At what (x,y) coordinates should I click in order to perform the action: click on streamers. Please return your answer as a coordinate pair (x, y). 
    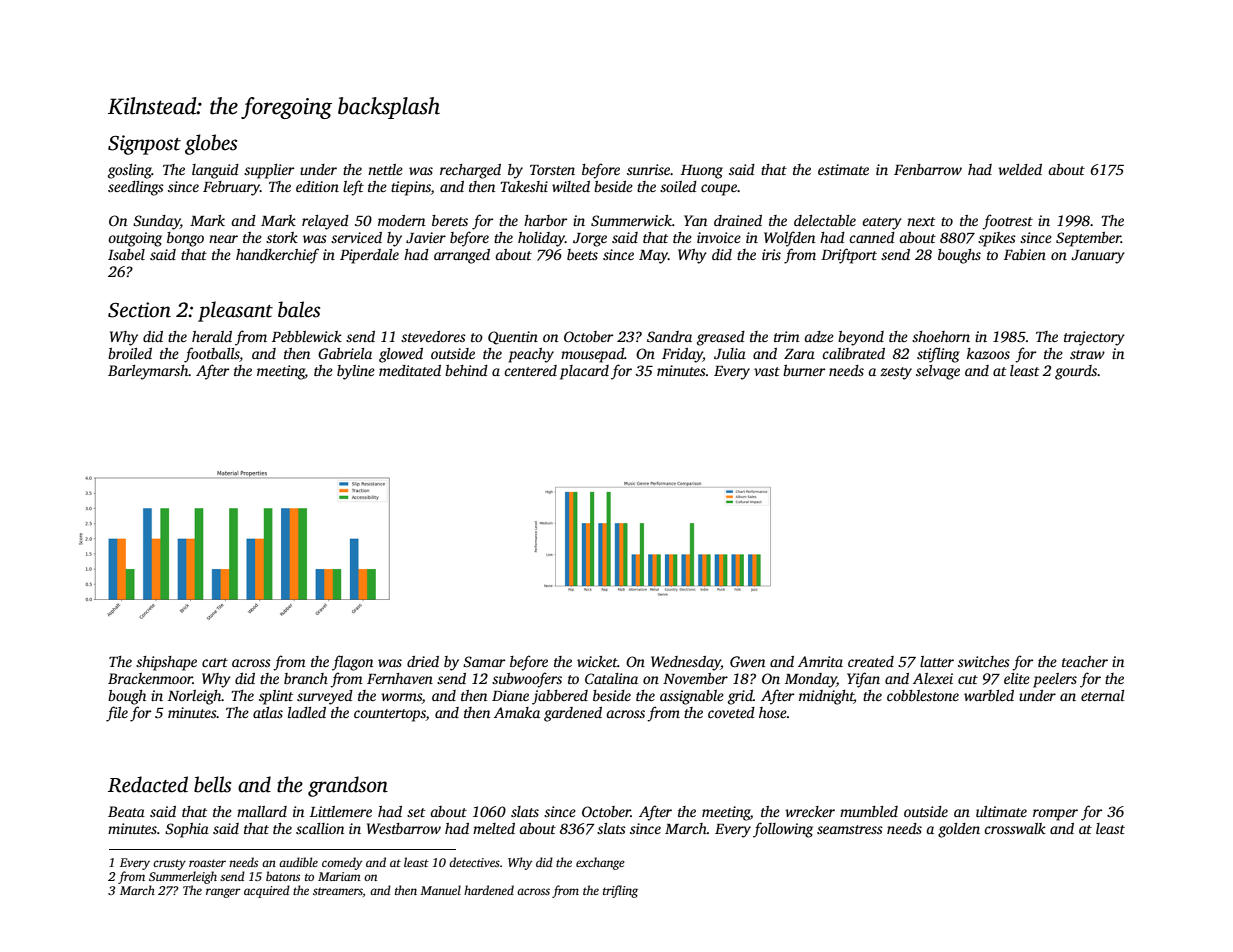
    Looking at the image, I should click on (338, 891).
